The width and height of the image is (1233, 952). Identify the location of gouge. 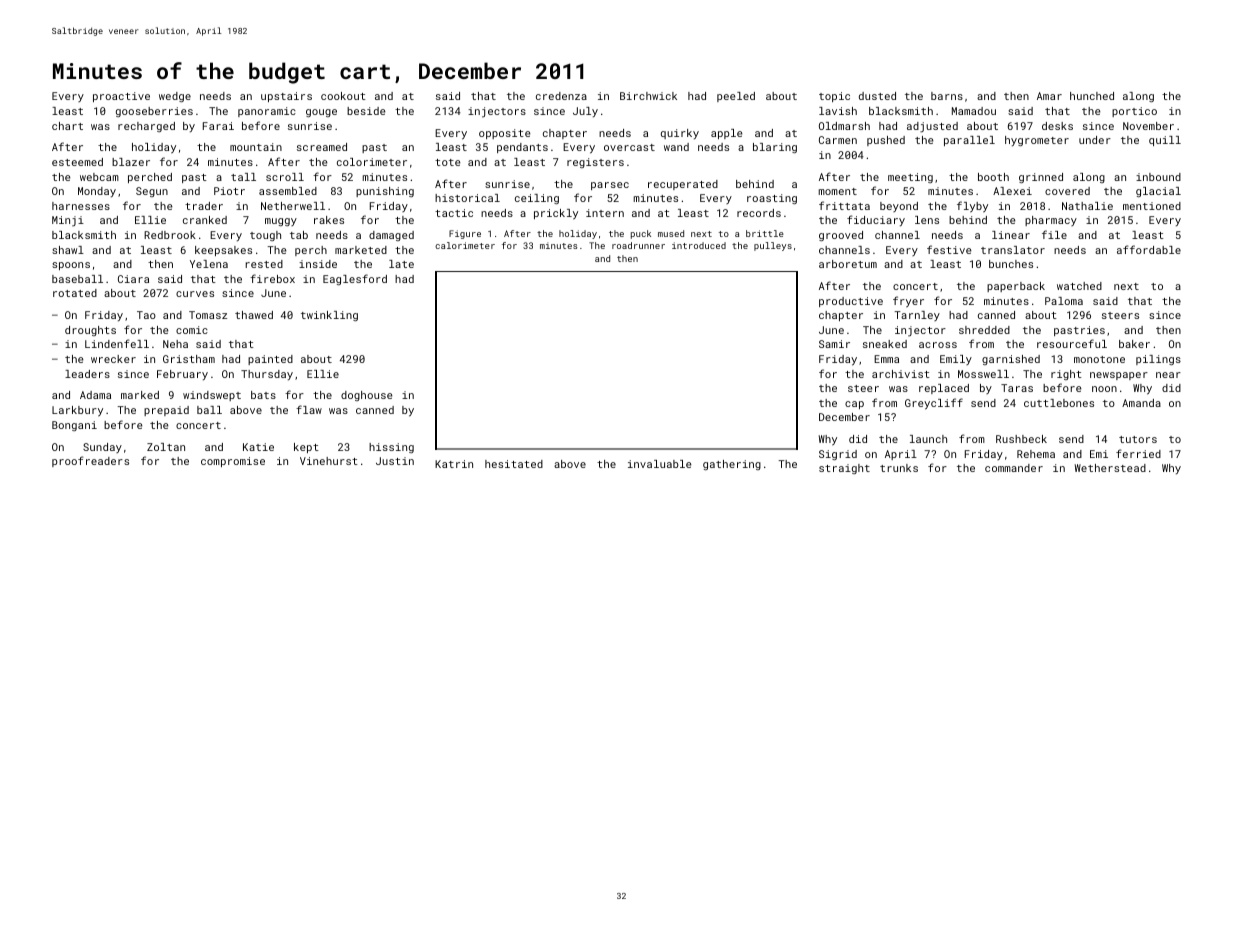
(321, 113).
